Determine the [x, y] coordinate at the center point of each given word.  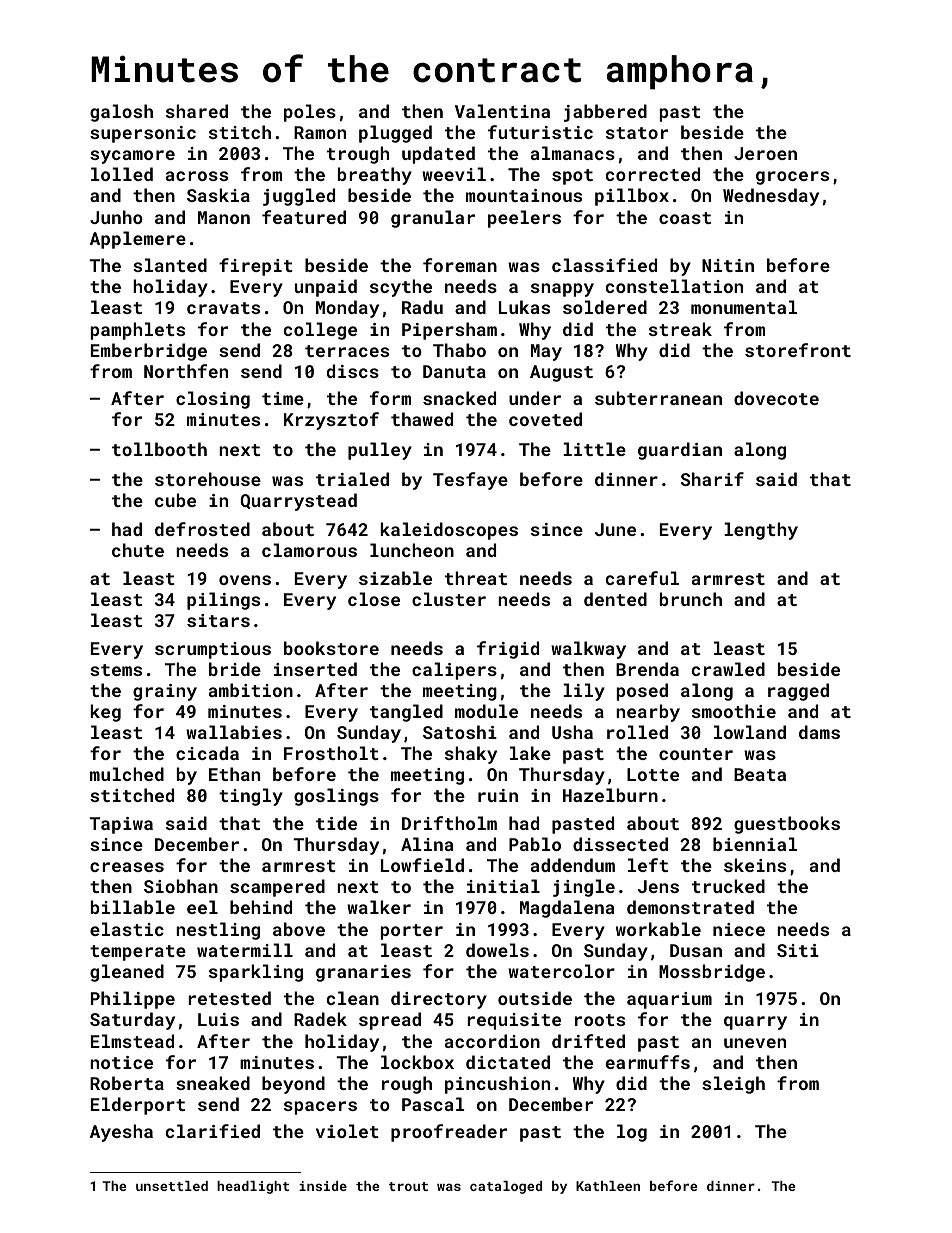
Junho [116, 217]
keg [106, 713]
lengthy [761, 531]
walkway [588, 650]
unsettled [172, 1186]
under [535, 398]
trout [408, 1186]
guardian [680, 451]
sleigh [733, 1085]
